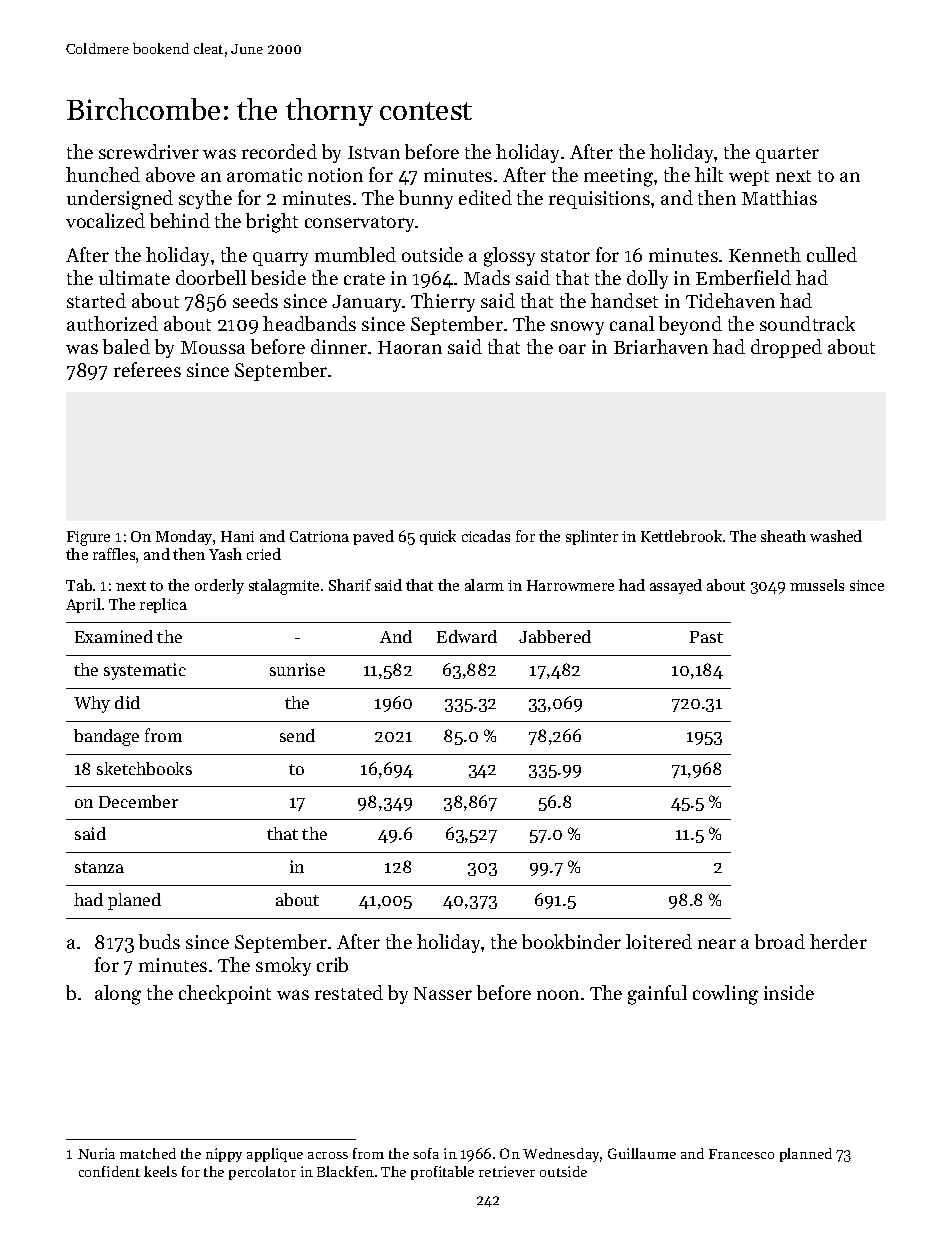 The image size is (952, 1233). What do you see at coordinates (443, 993) in the screenshot?
I see `Nasser` at bounding box center [443, 993].
